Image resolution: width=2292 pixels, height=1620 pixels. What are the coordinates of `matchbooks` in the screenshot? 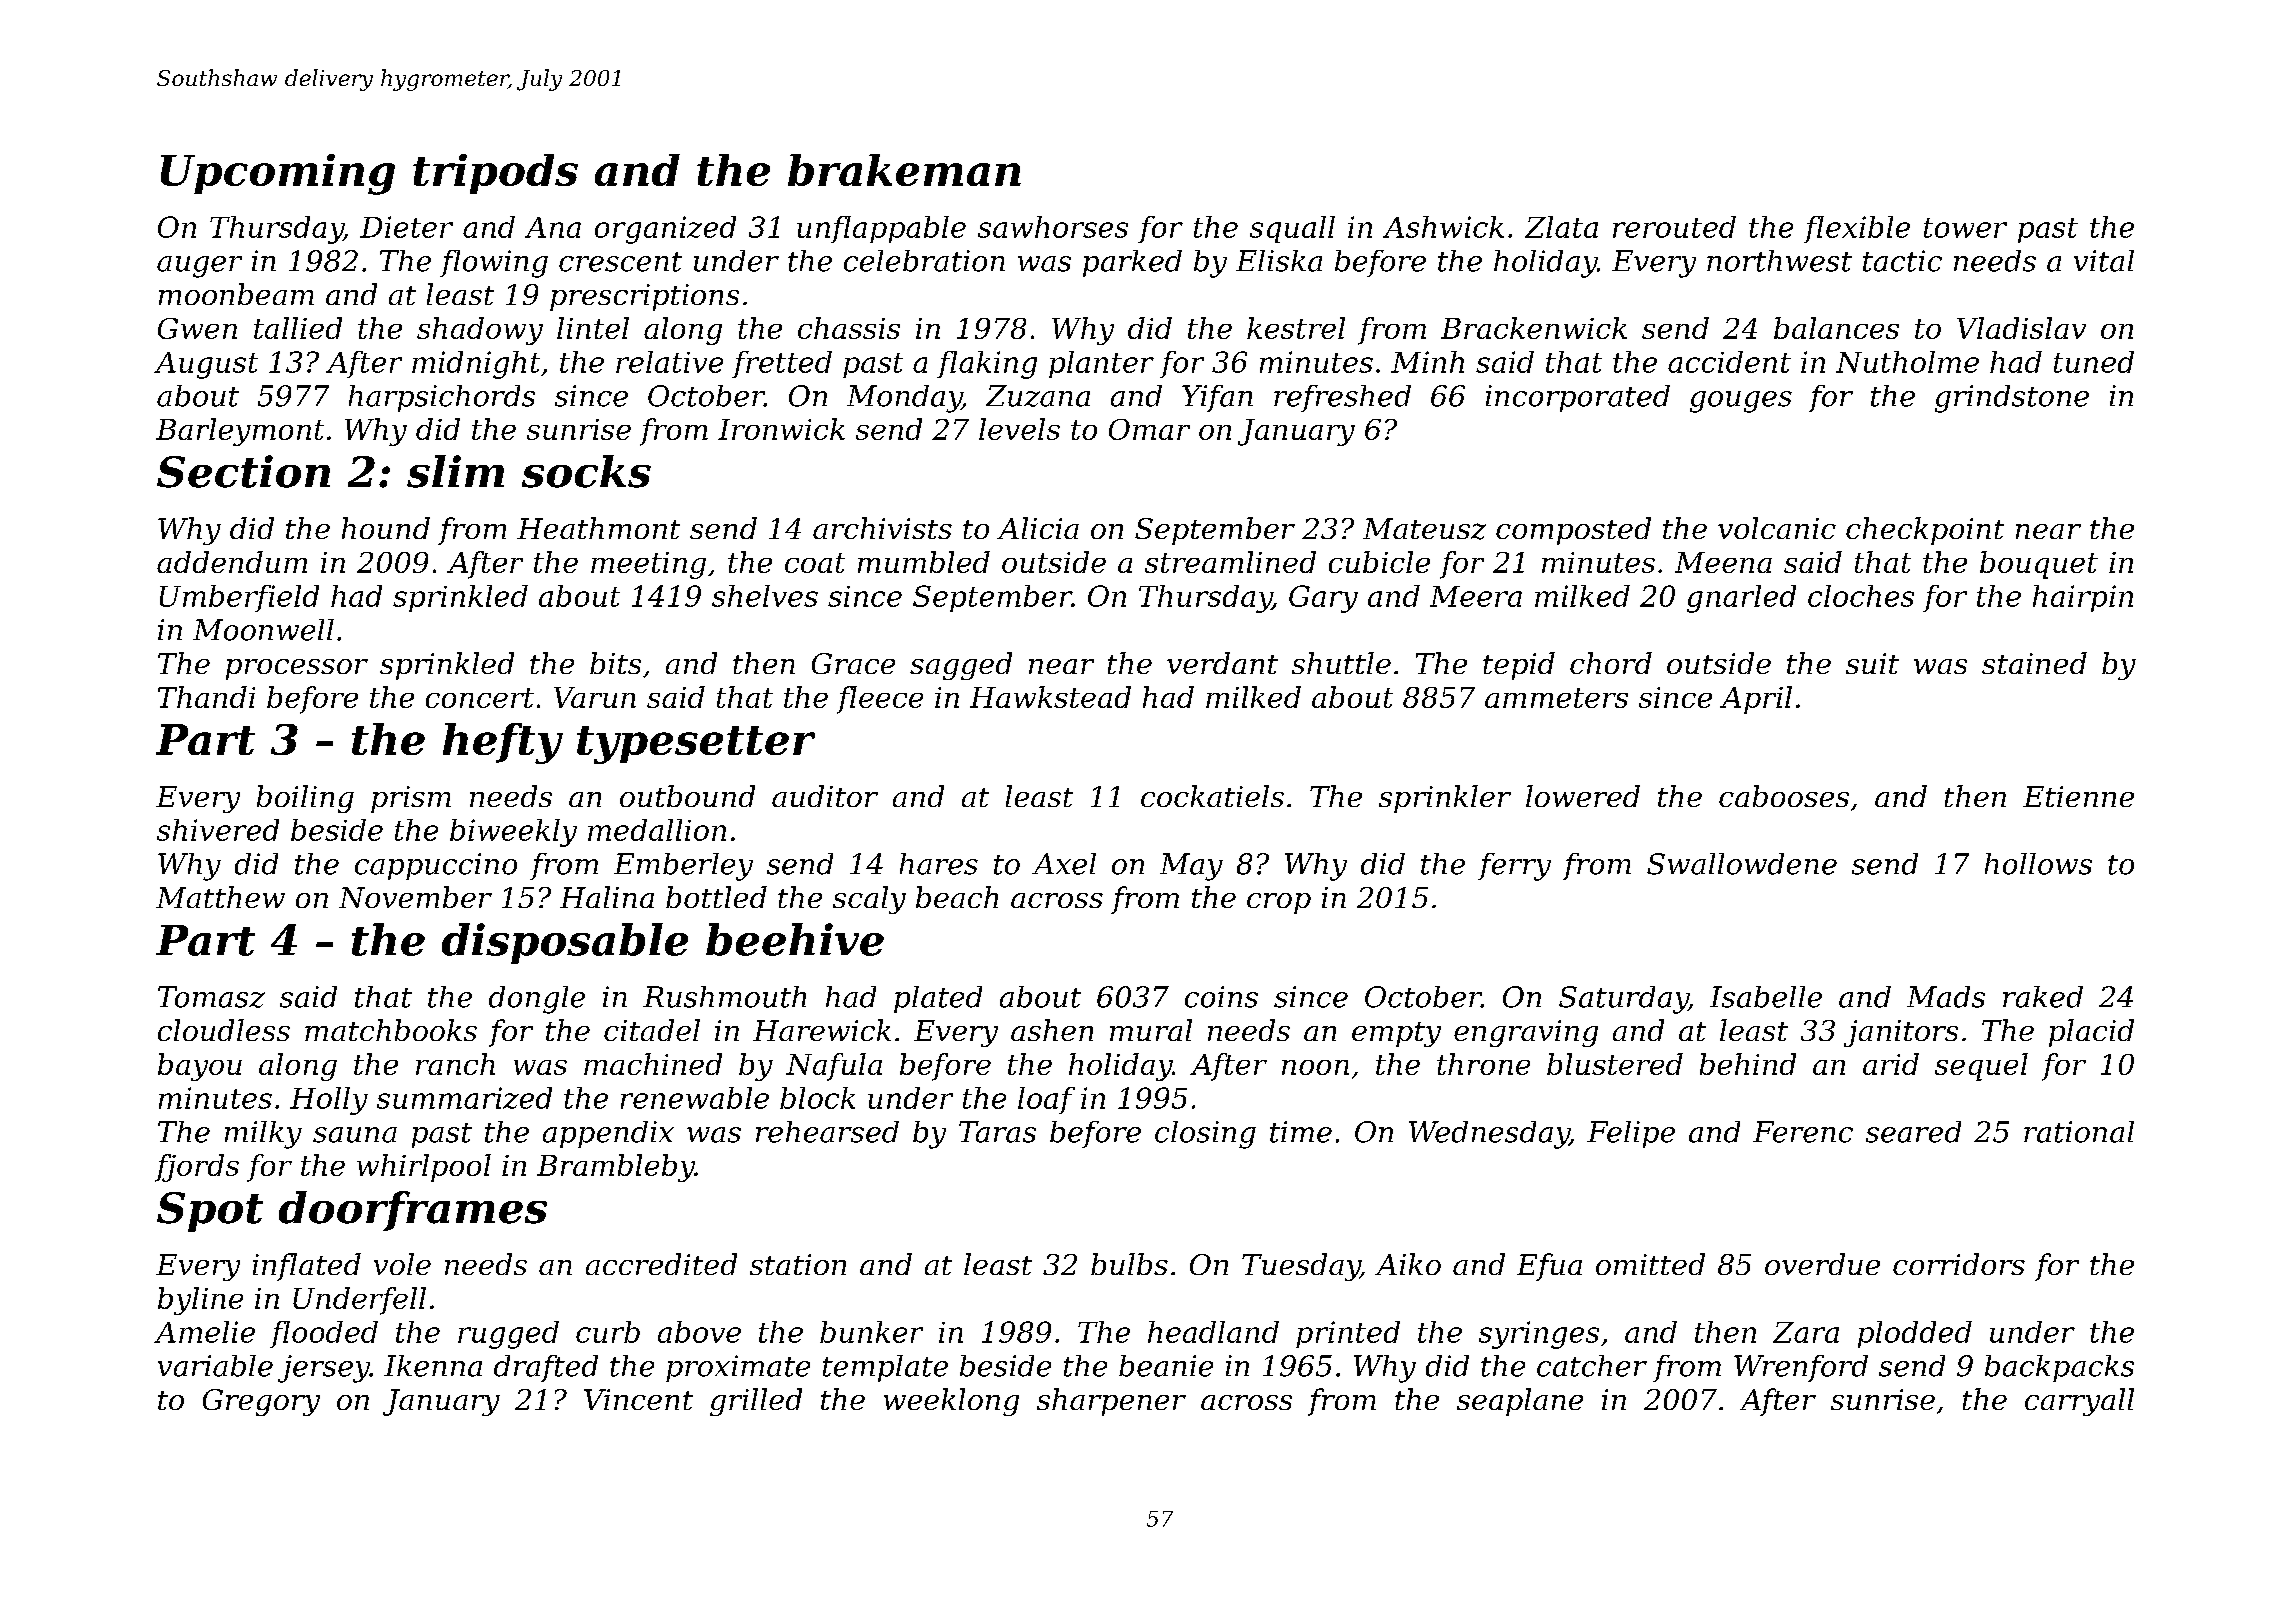 It's located at (391, 1030).
